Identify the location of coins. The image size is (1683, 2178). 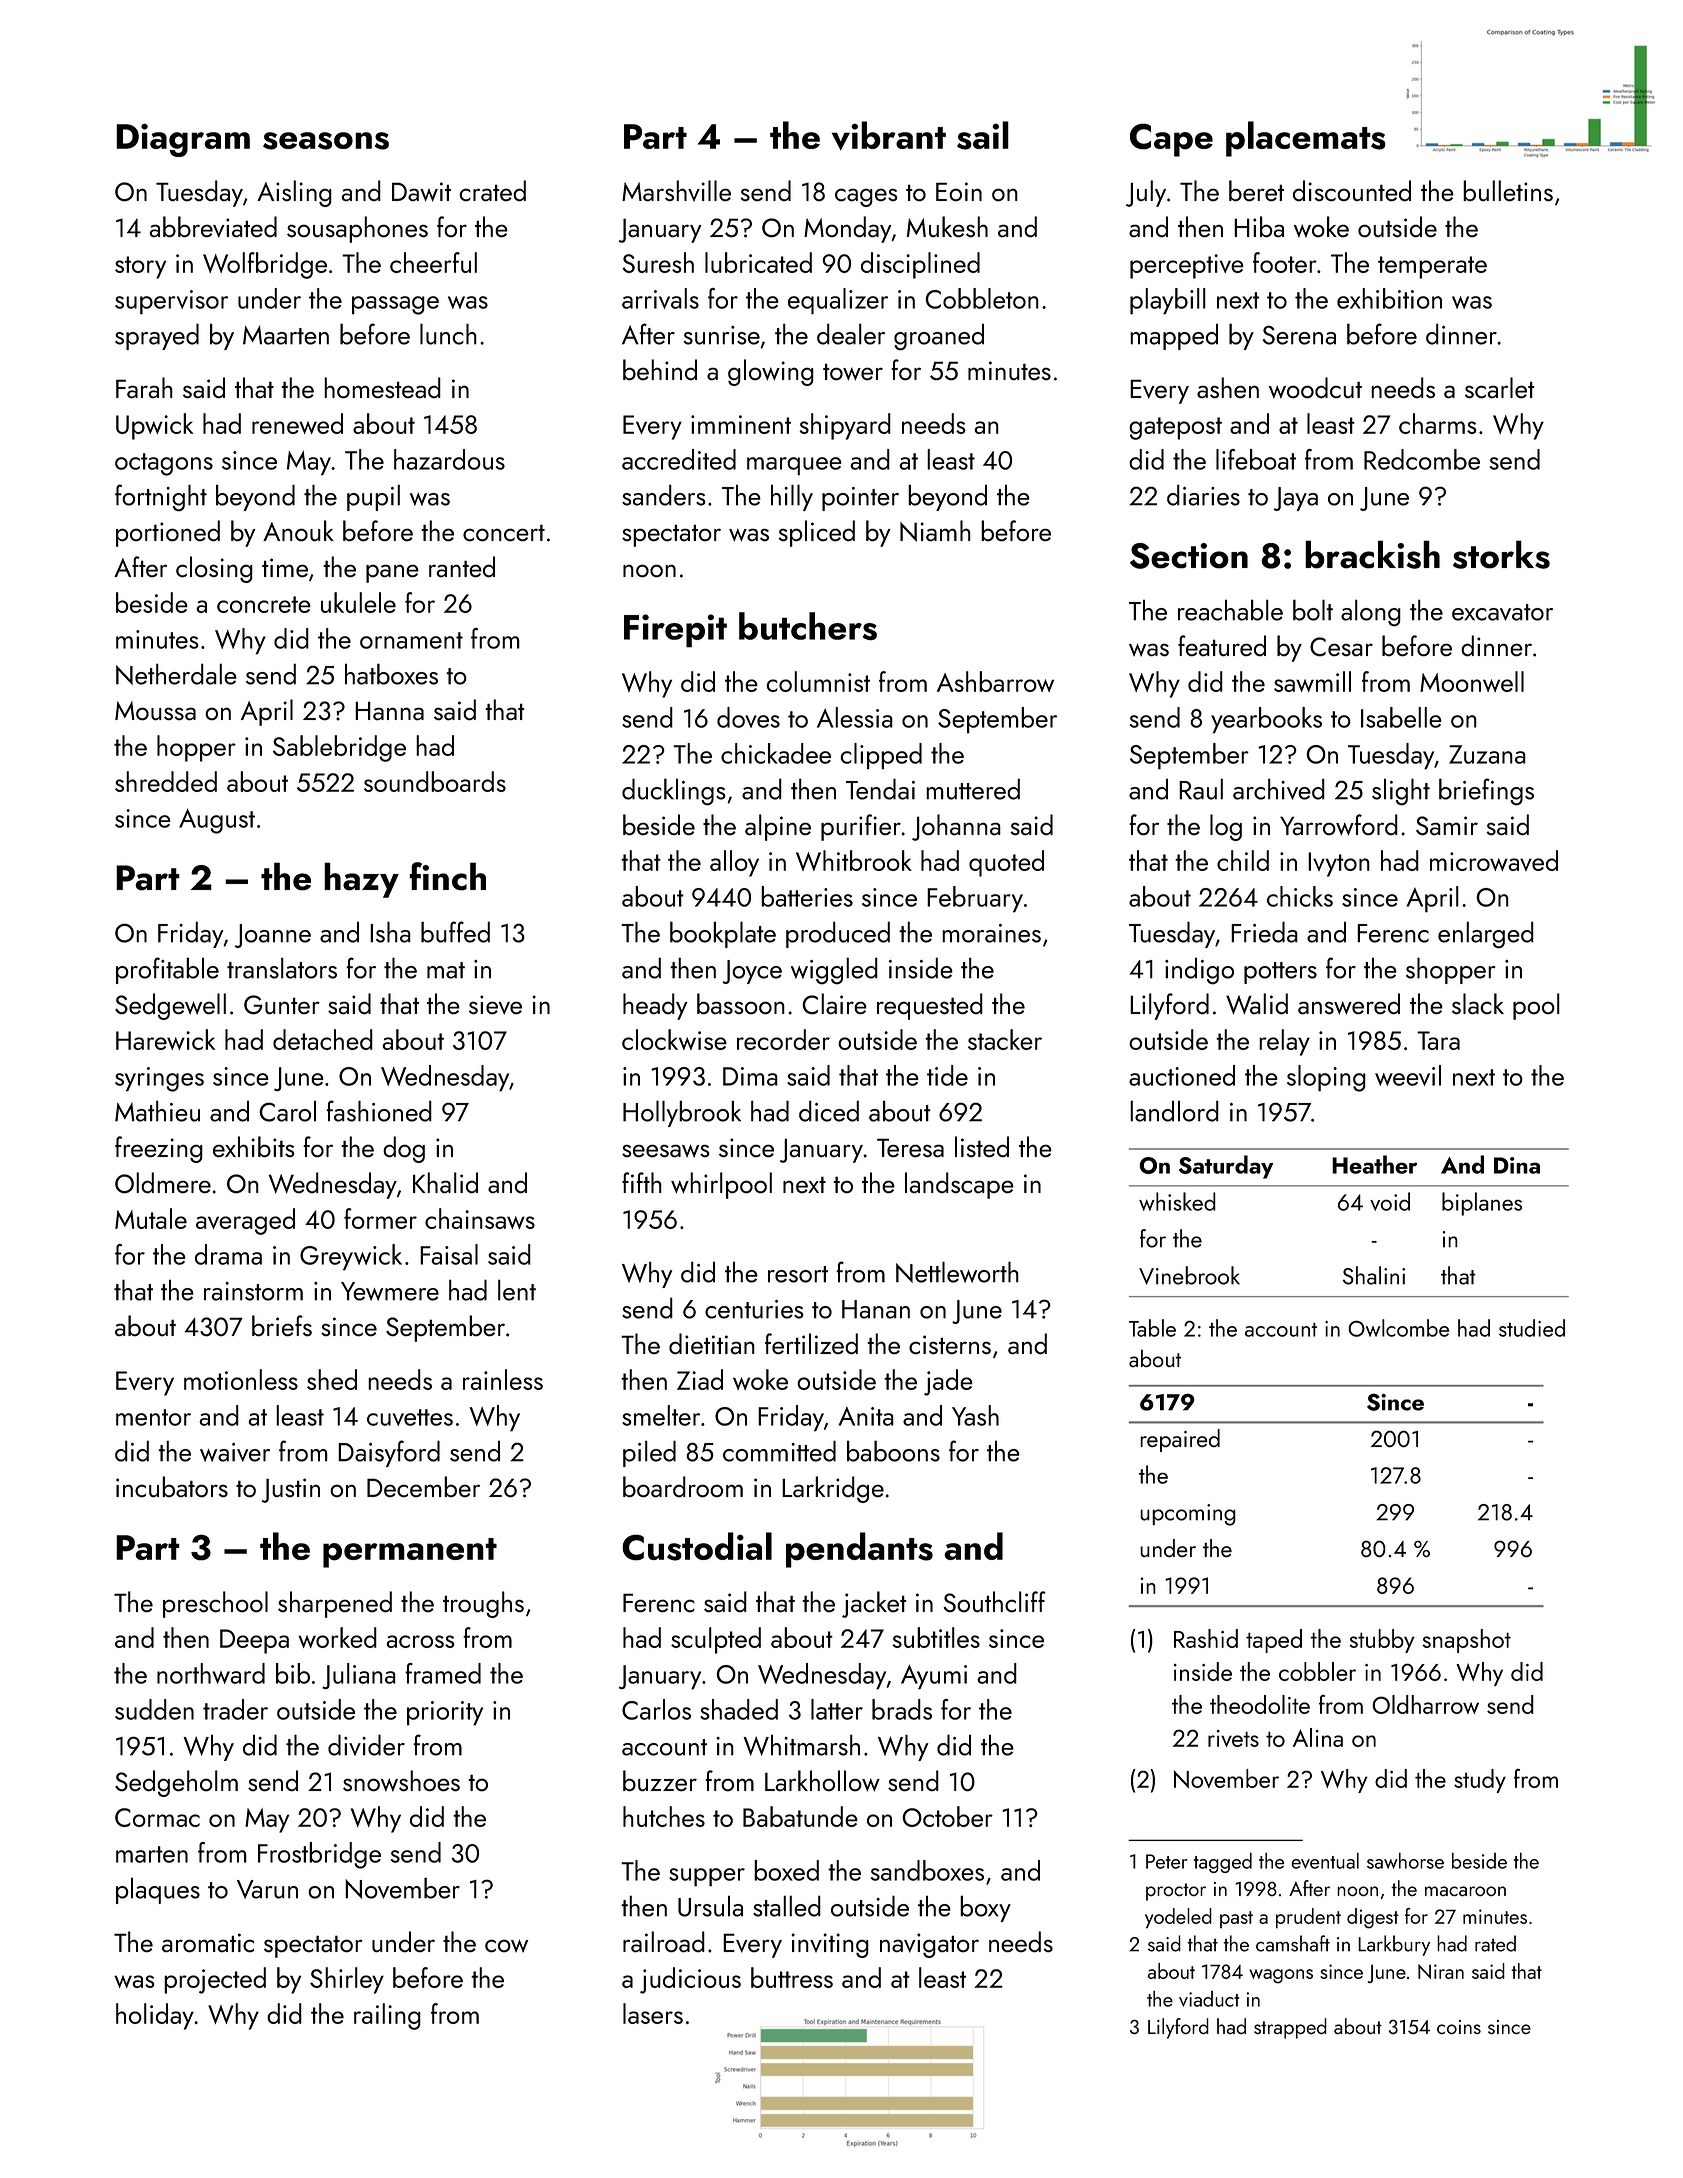
(1459, 2027).
